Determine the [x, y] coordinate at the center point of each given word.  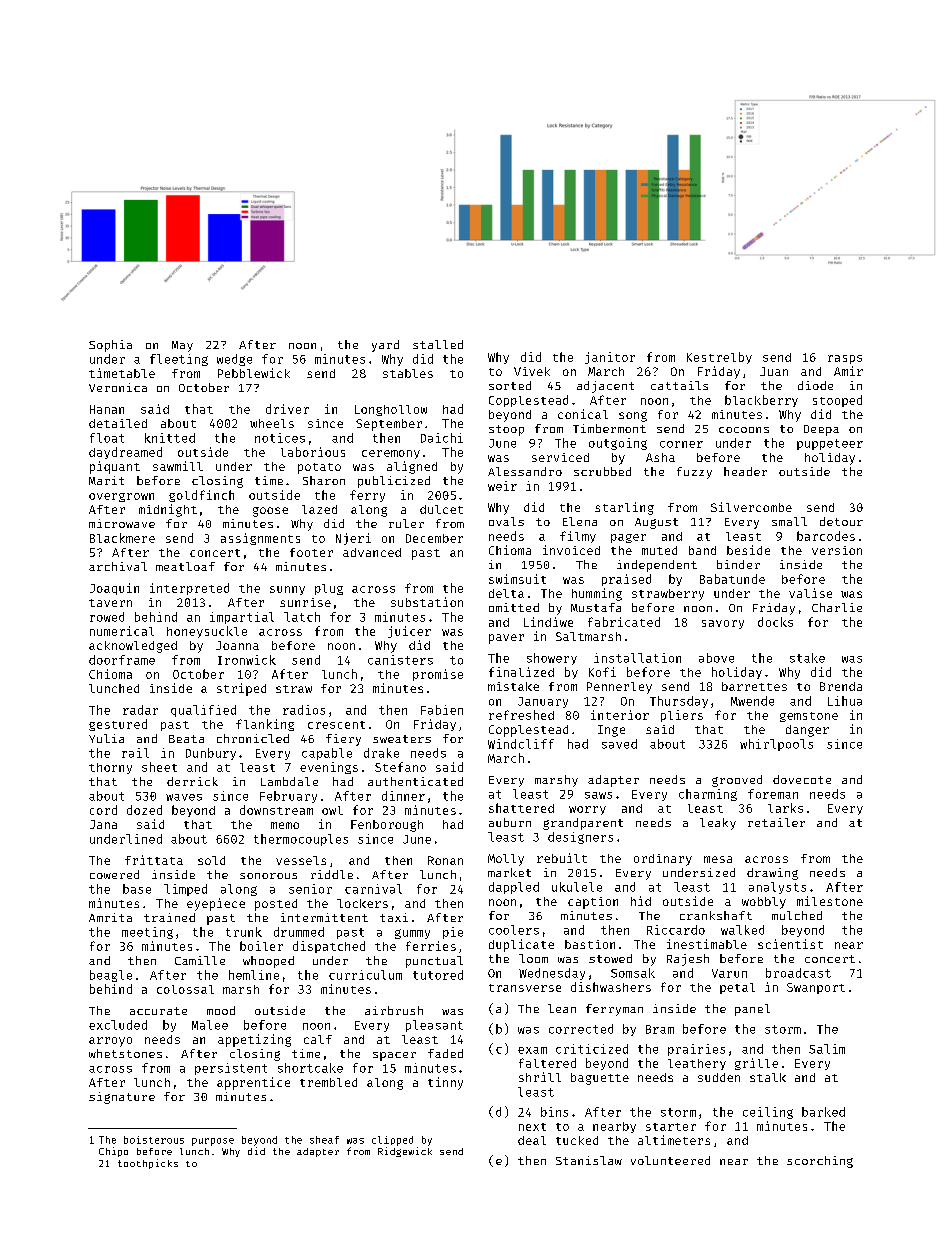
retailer [776, 822]
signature [122, 1098]
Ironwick [247, 660]
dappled [514, 888]
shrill [540, 1077]
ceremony [391, 454]
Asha [660, 457]
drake [381, 753]
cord [103, 810]
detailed [118, 423]
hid [641, 901]
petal [737, 988]
